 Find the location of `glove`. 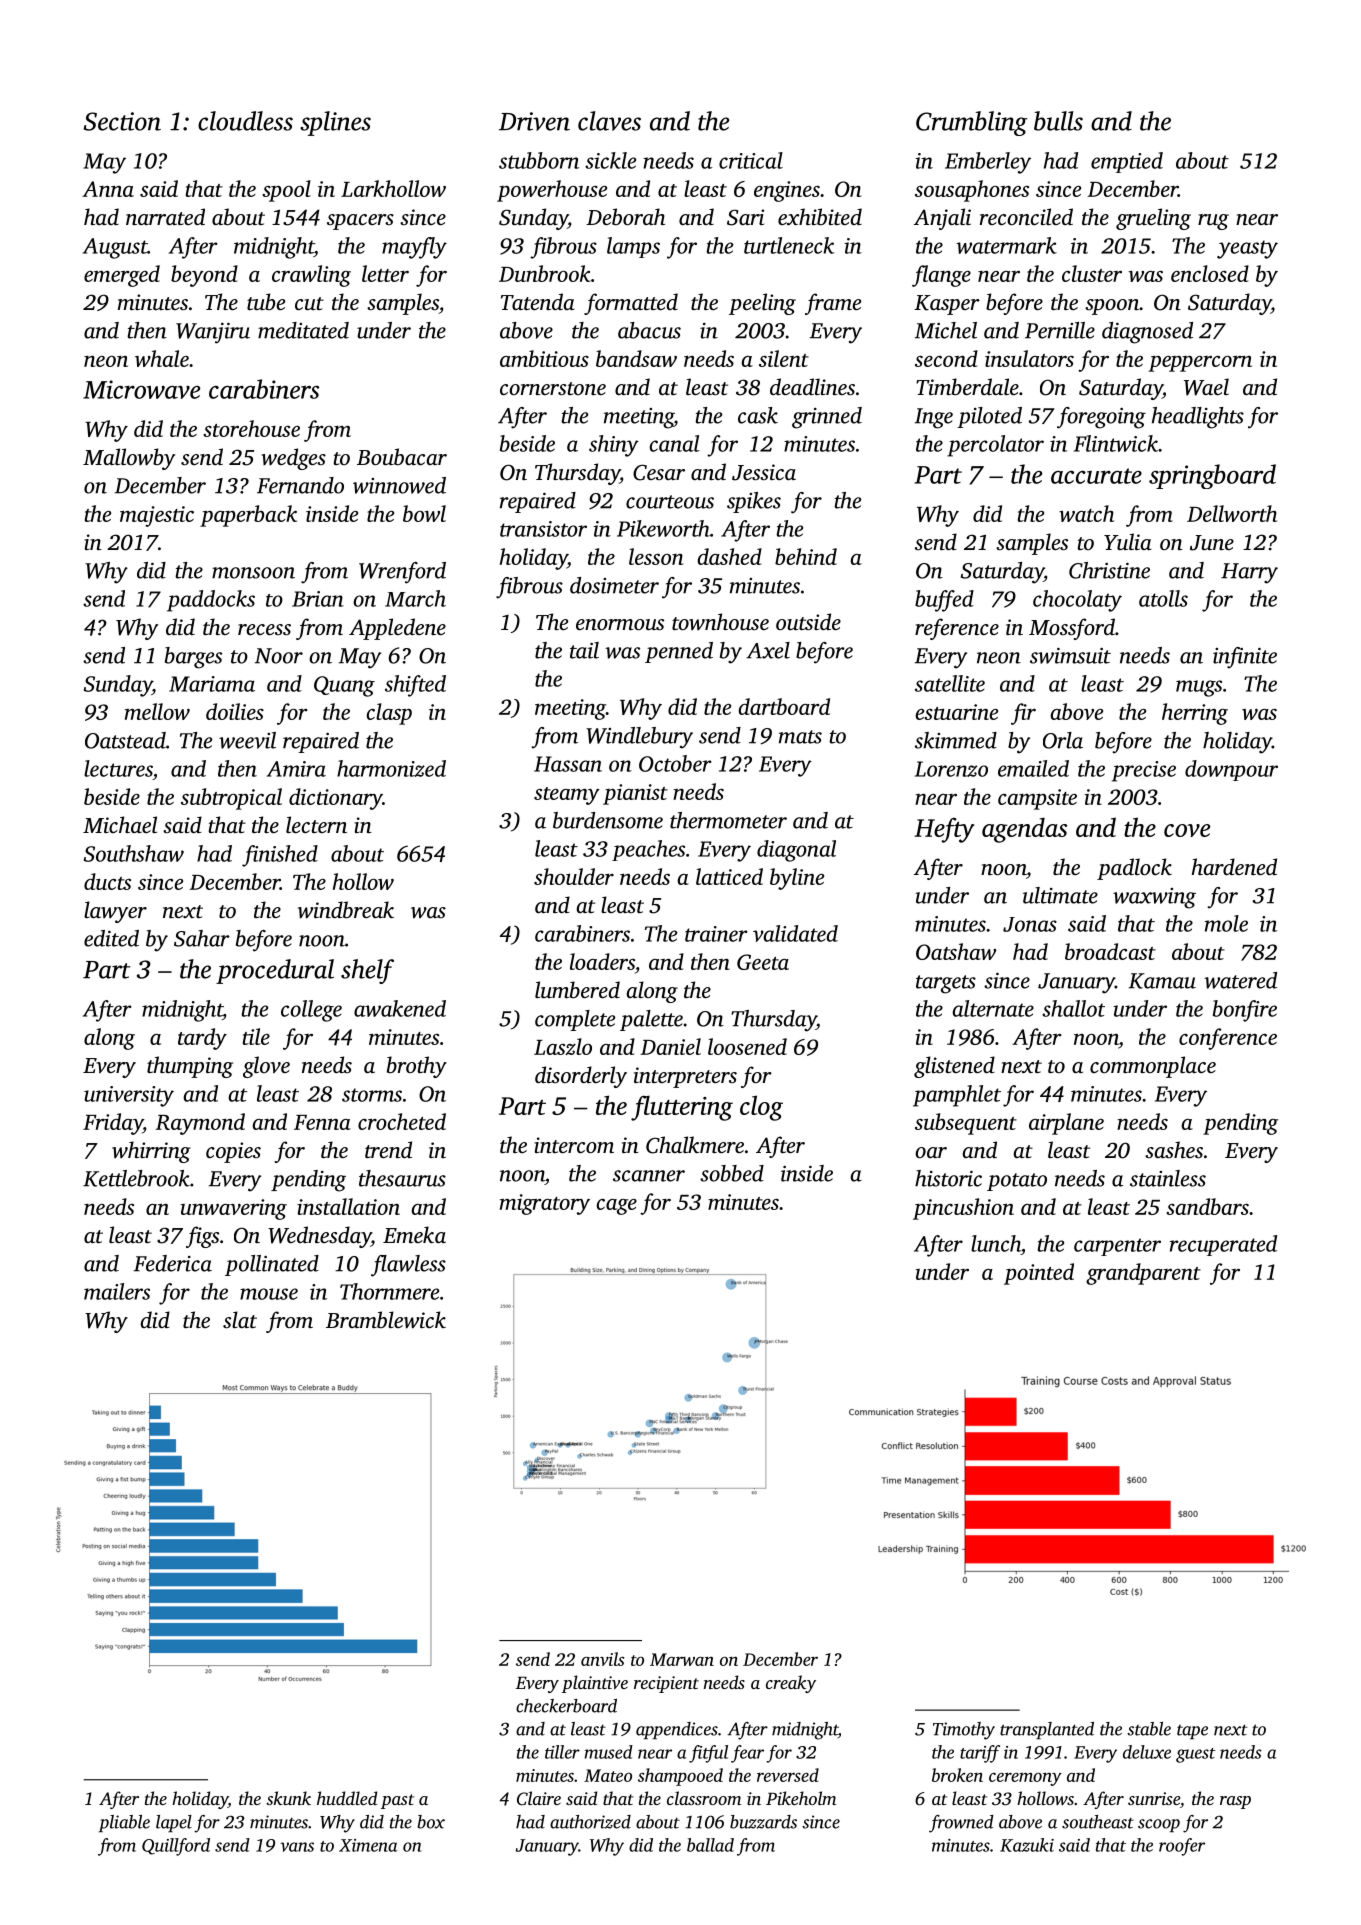

glove is located at coordinates (266, 1067).
